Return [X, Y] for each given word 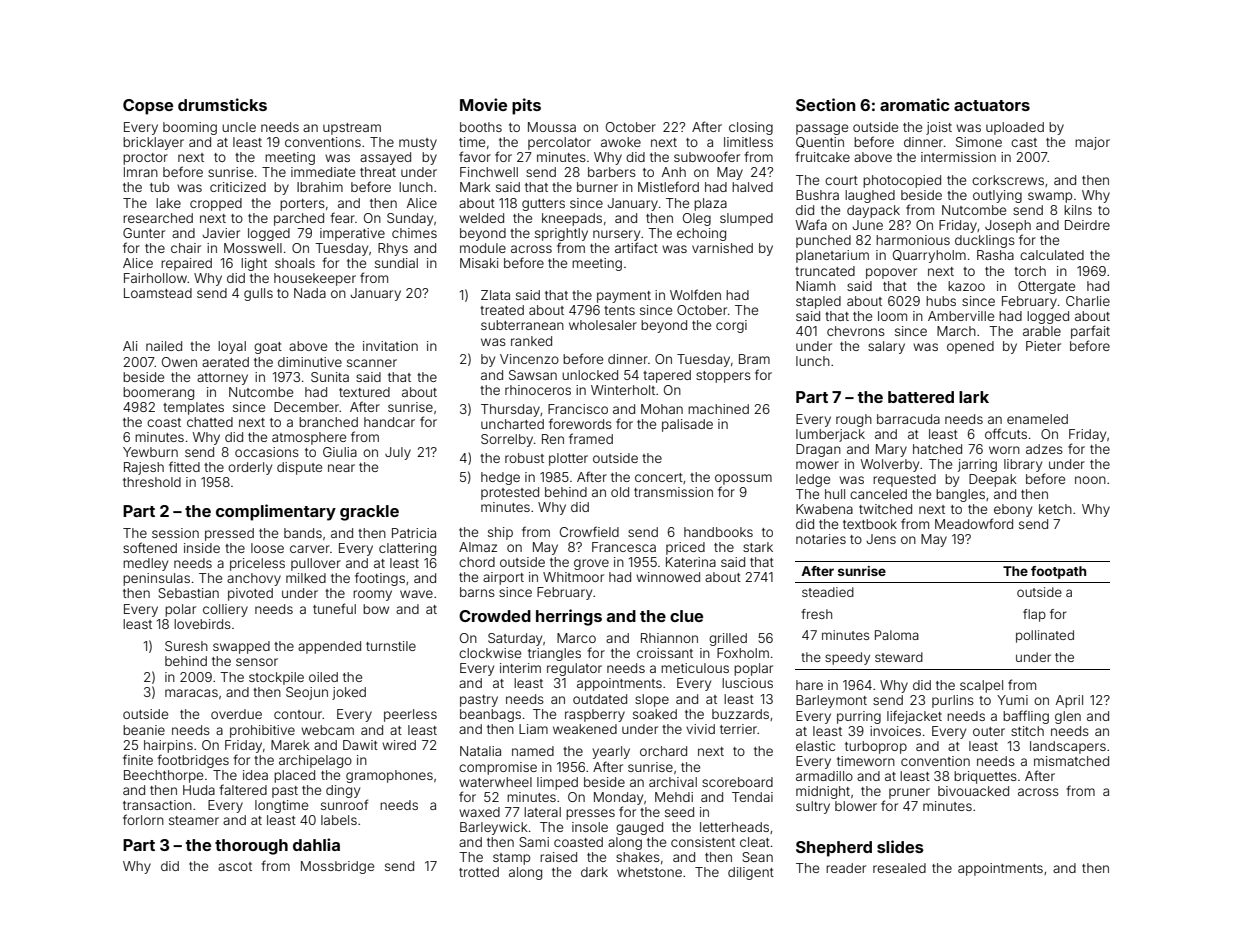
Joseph [1008, 226]
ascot [235, 866]
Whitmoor [573, 577]
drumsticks [222, 104]
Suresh [186, 646]
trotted [479, 872]
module [483, 248]
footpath [1058, 572]
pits [526, 106]
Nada [310, 293]
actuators [992, 105]
